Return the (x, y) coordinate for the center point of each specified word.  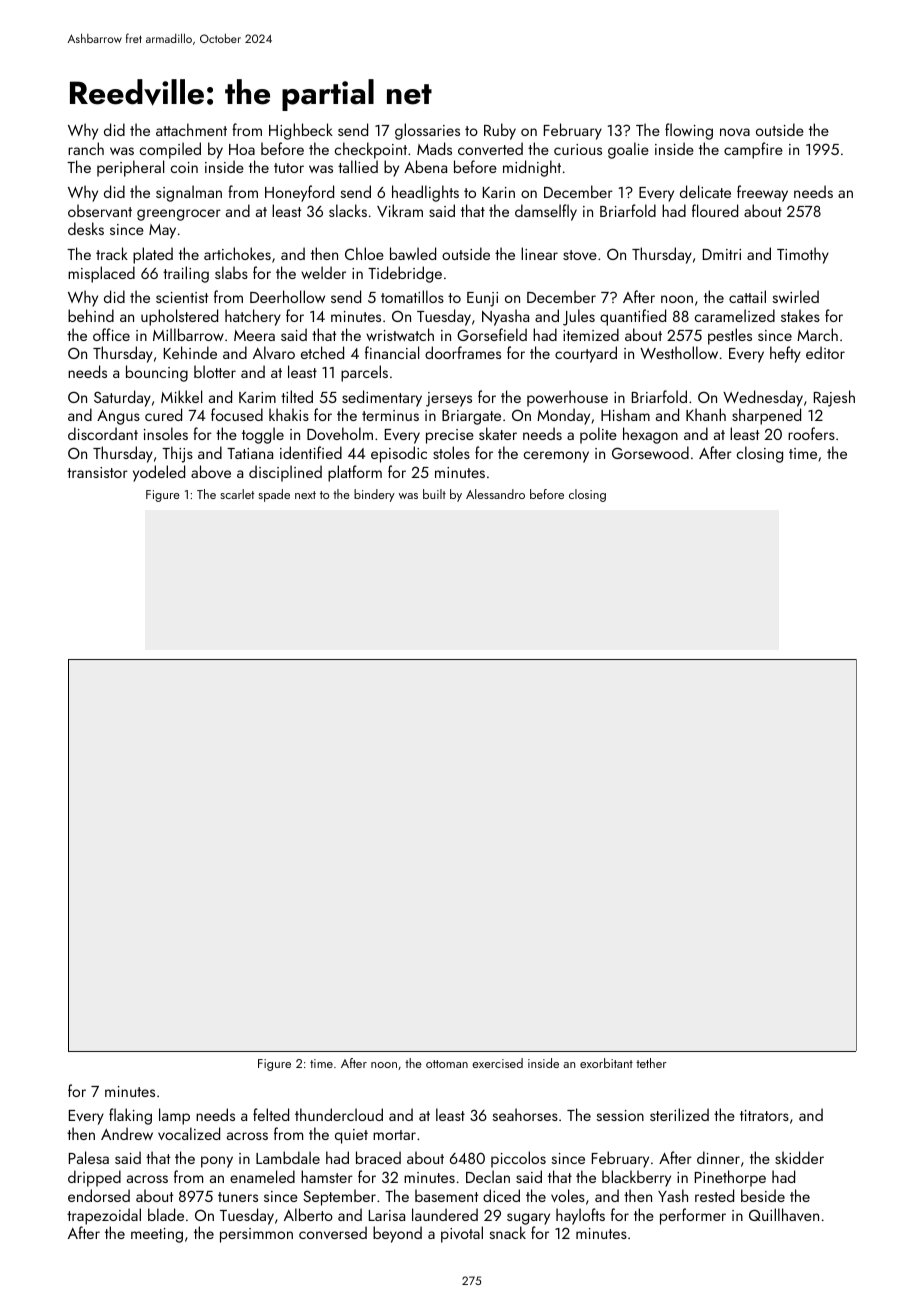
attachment (191, 129)
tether (651, 1063)
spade (274, 495)
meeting (157, 1235)
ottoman (447, 1064)
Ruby (500, 131)
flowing (689, 131)
